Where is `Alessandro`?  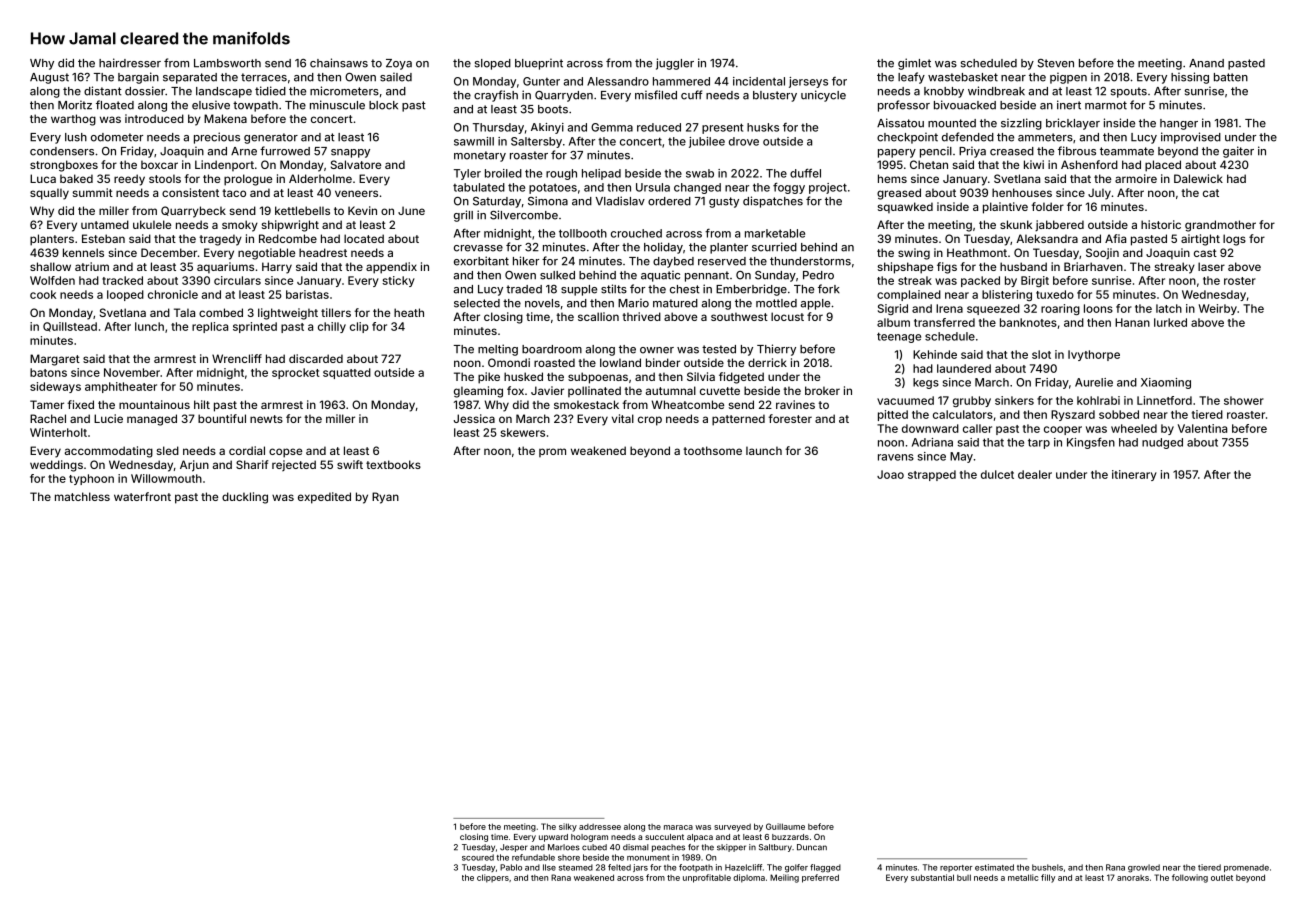
Alessandro is located at coordinates (618, 81).
